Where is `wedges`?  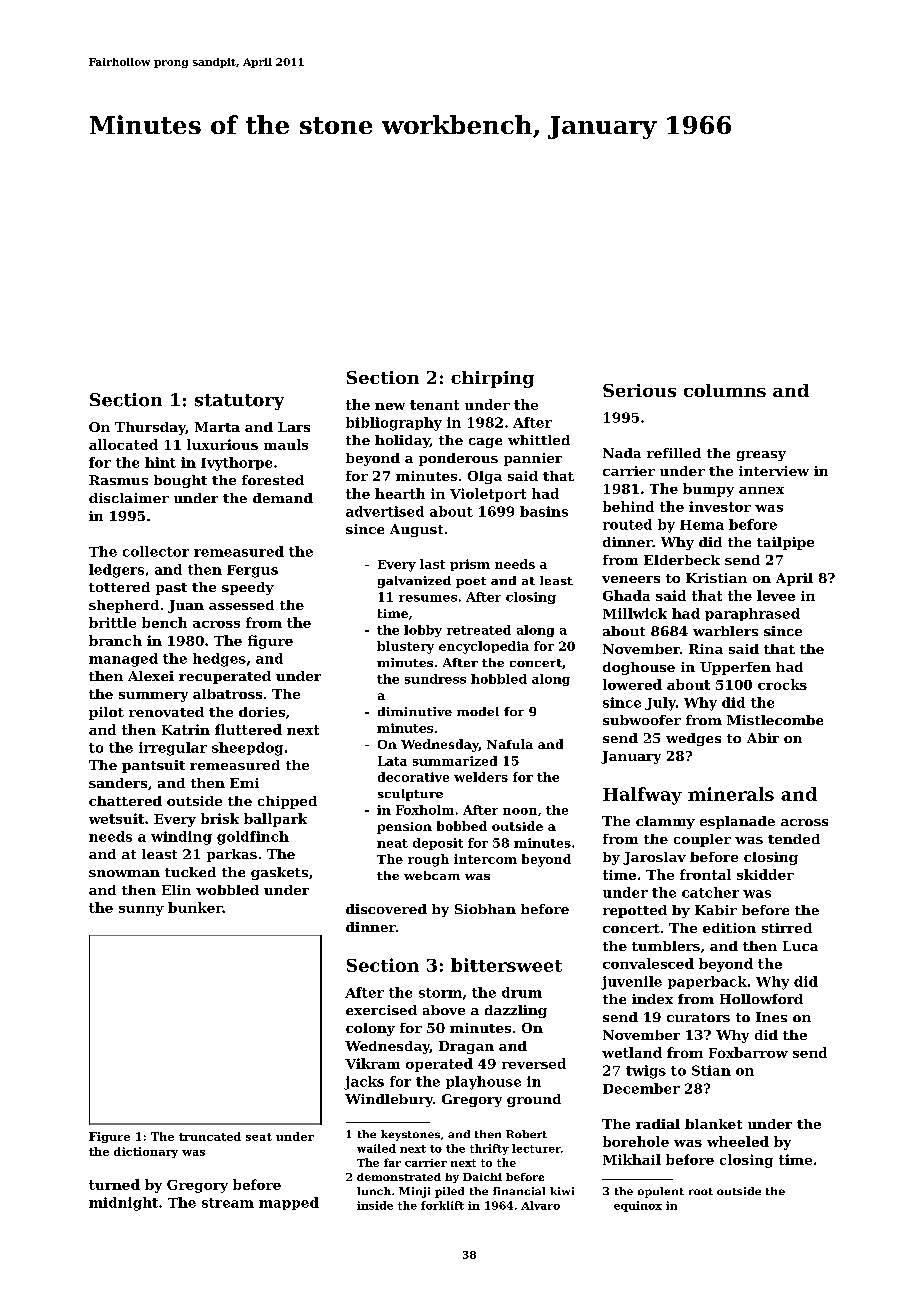 wedges is located at coordinates (693, 739).
